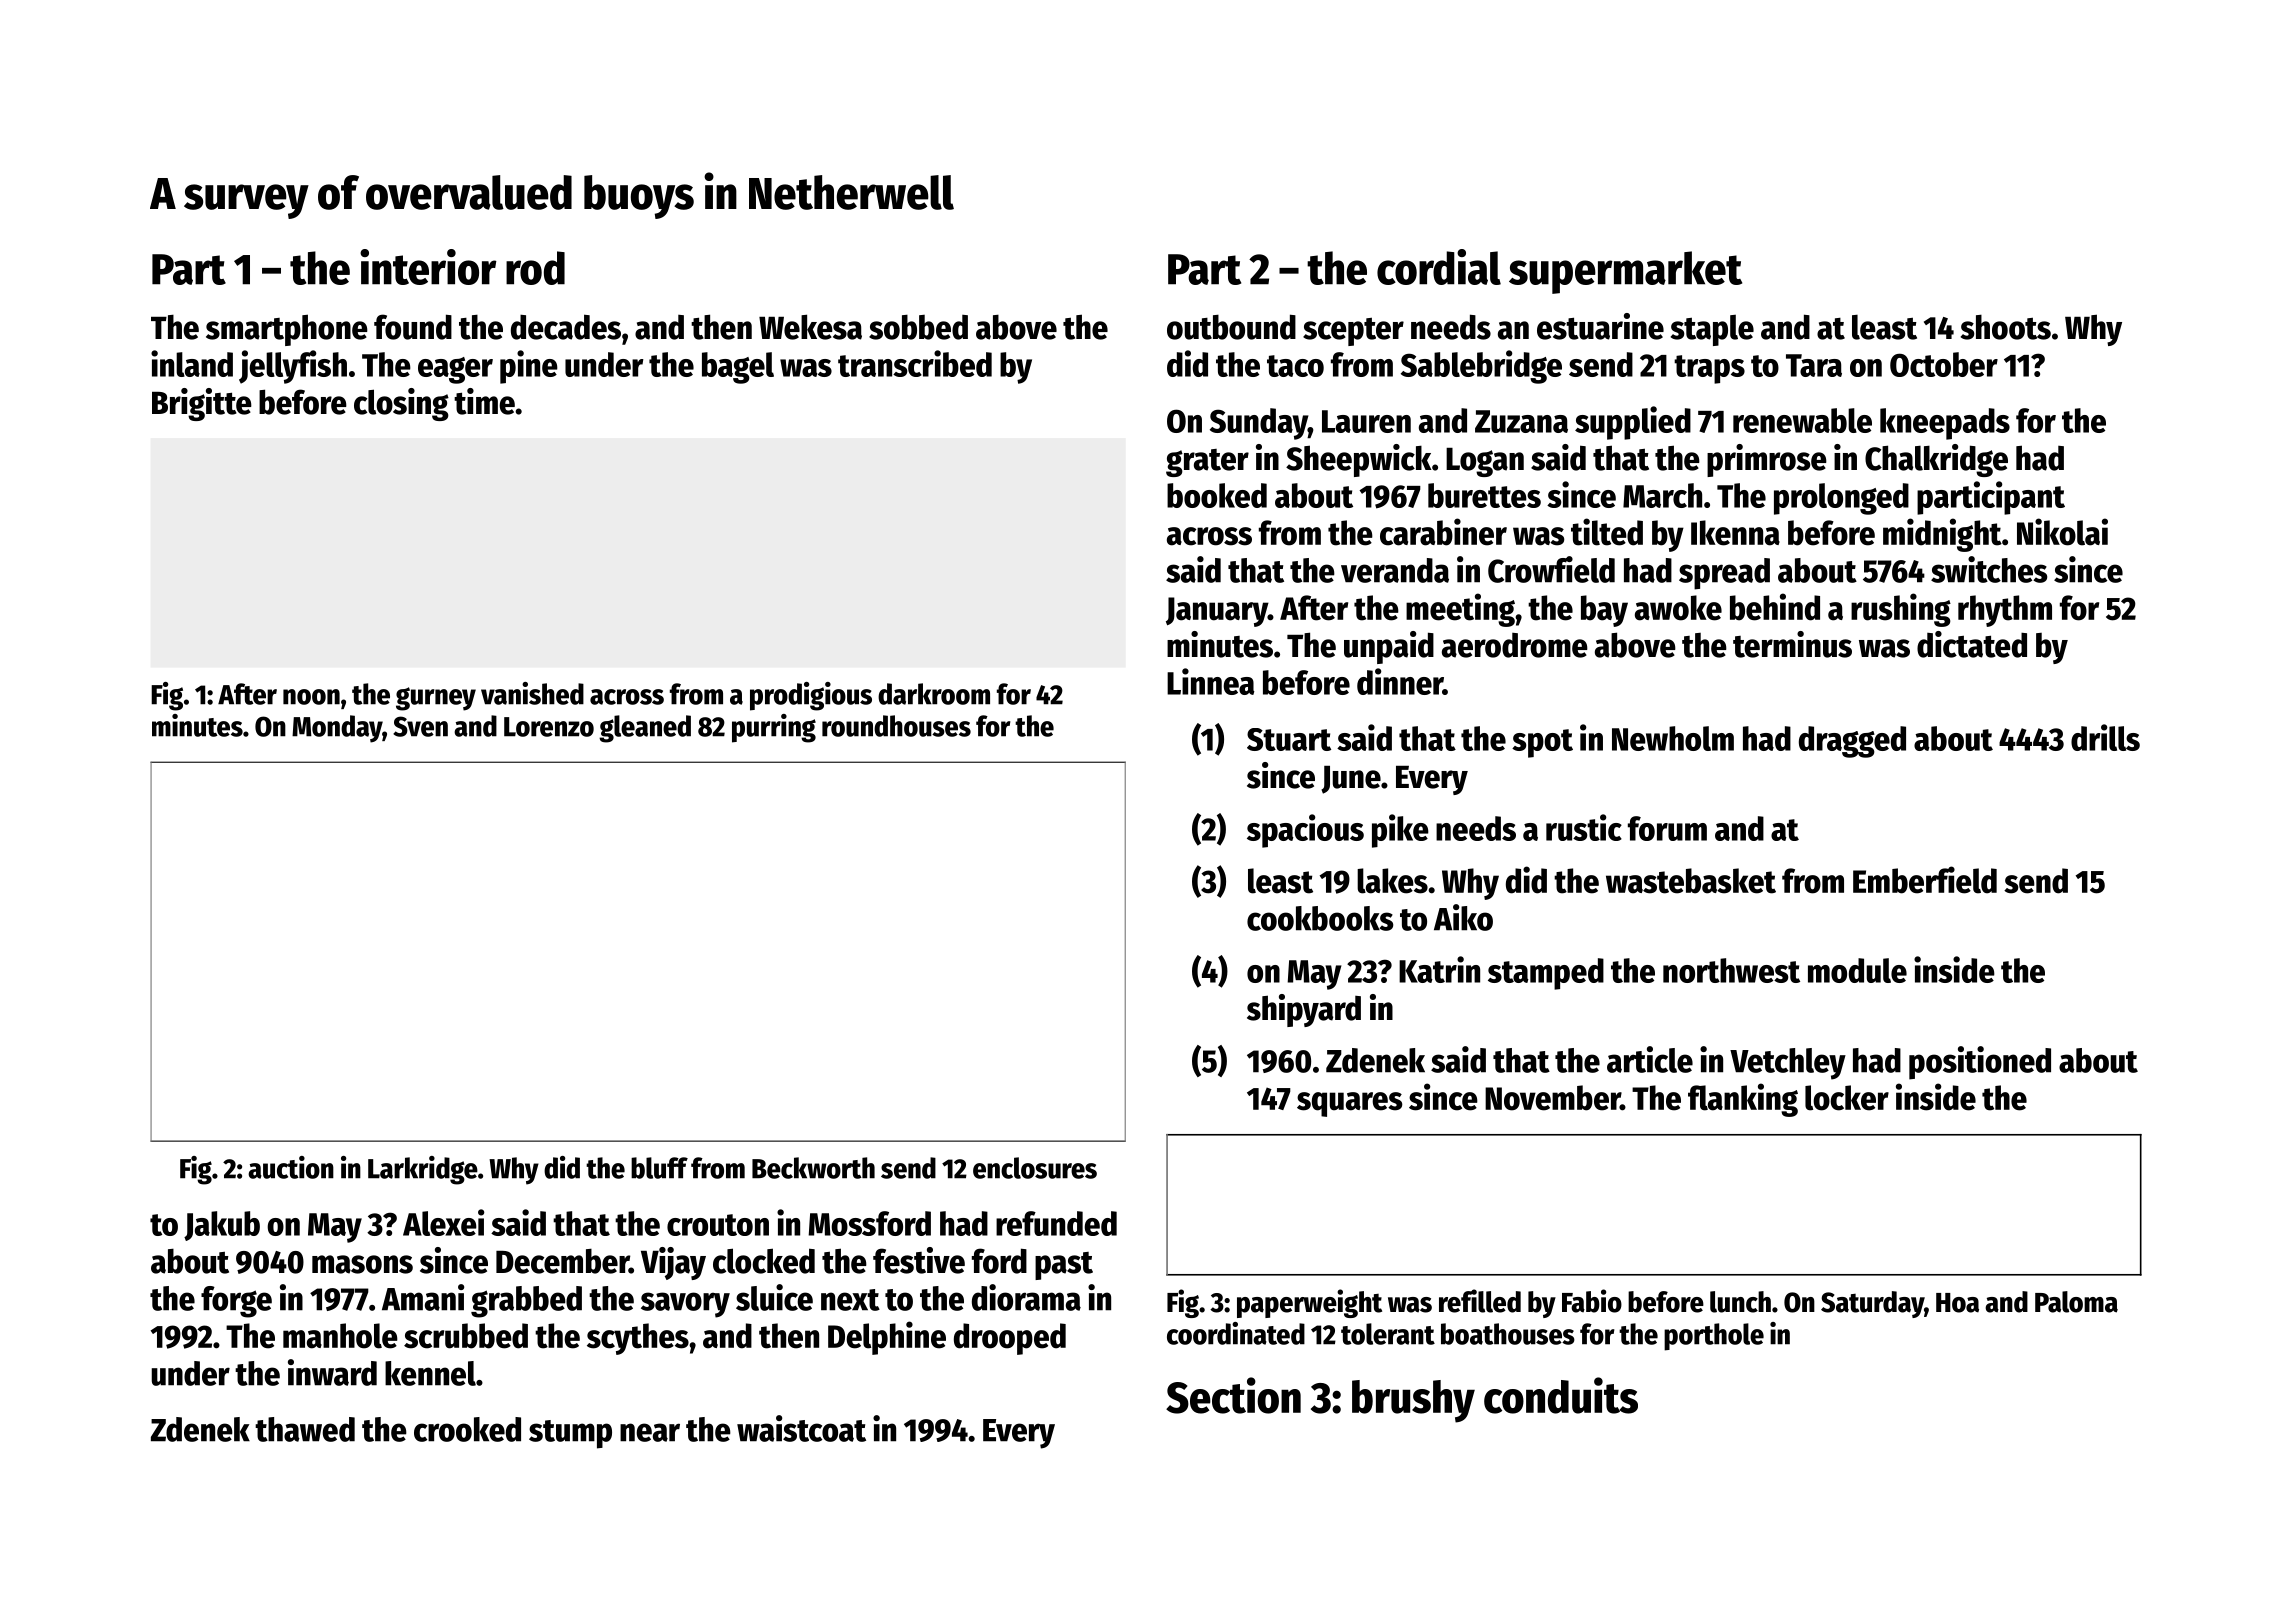 This document has width=2292, height=1620. What do you see at coordinates (1561, 1395) in the document?
I see `conduits` at bounding box center [1561, 1395].
